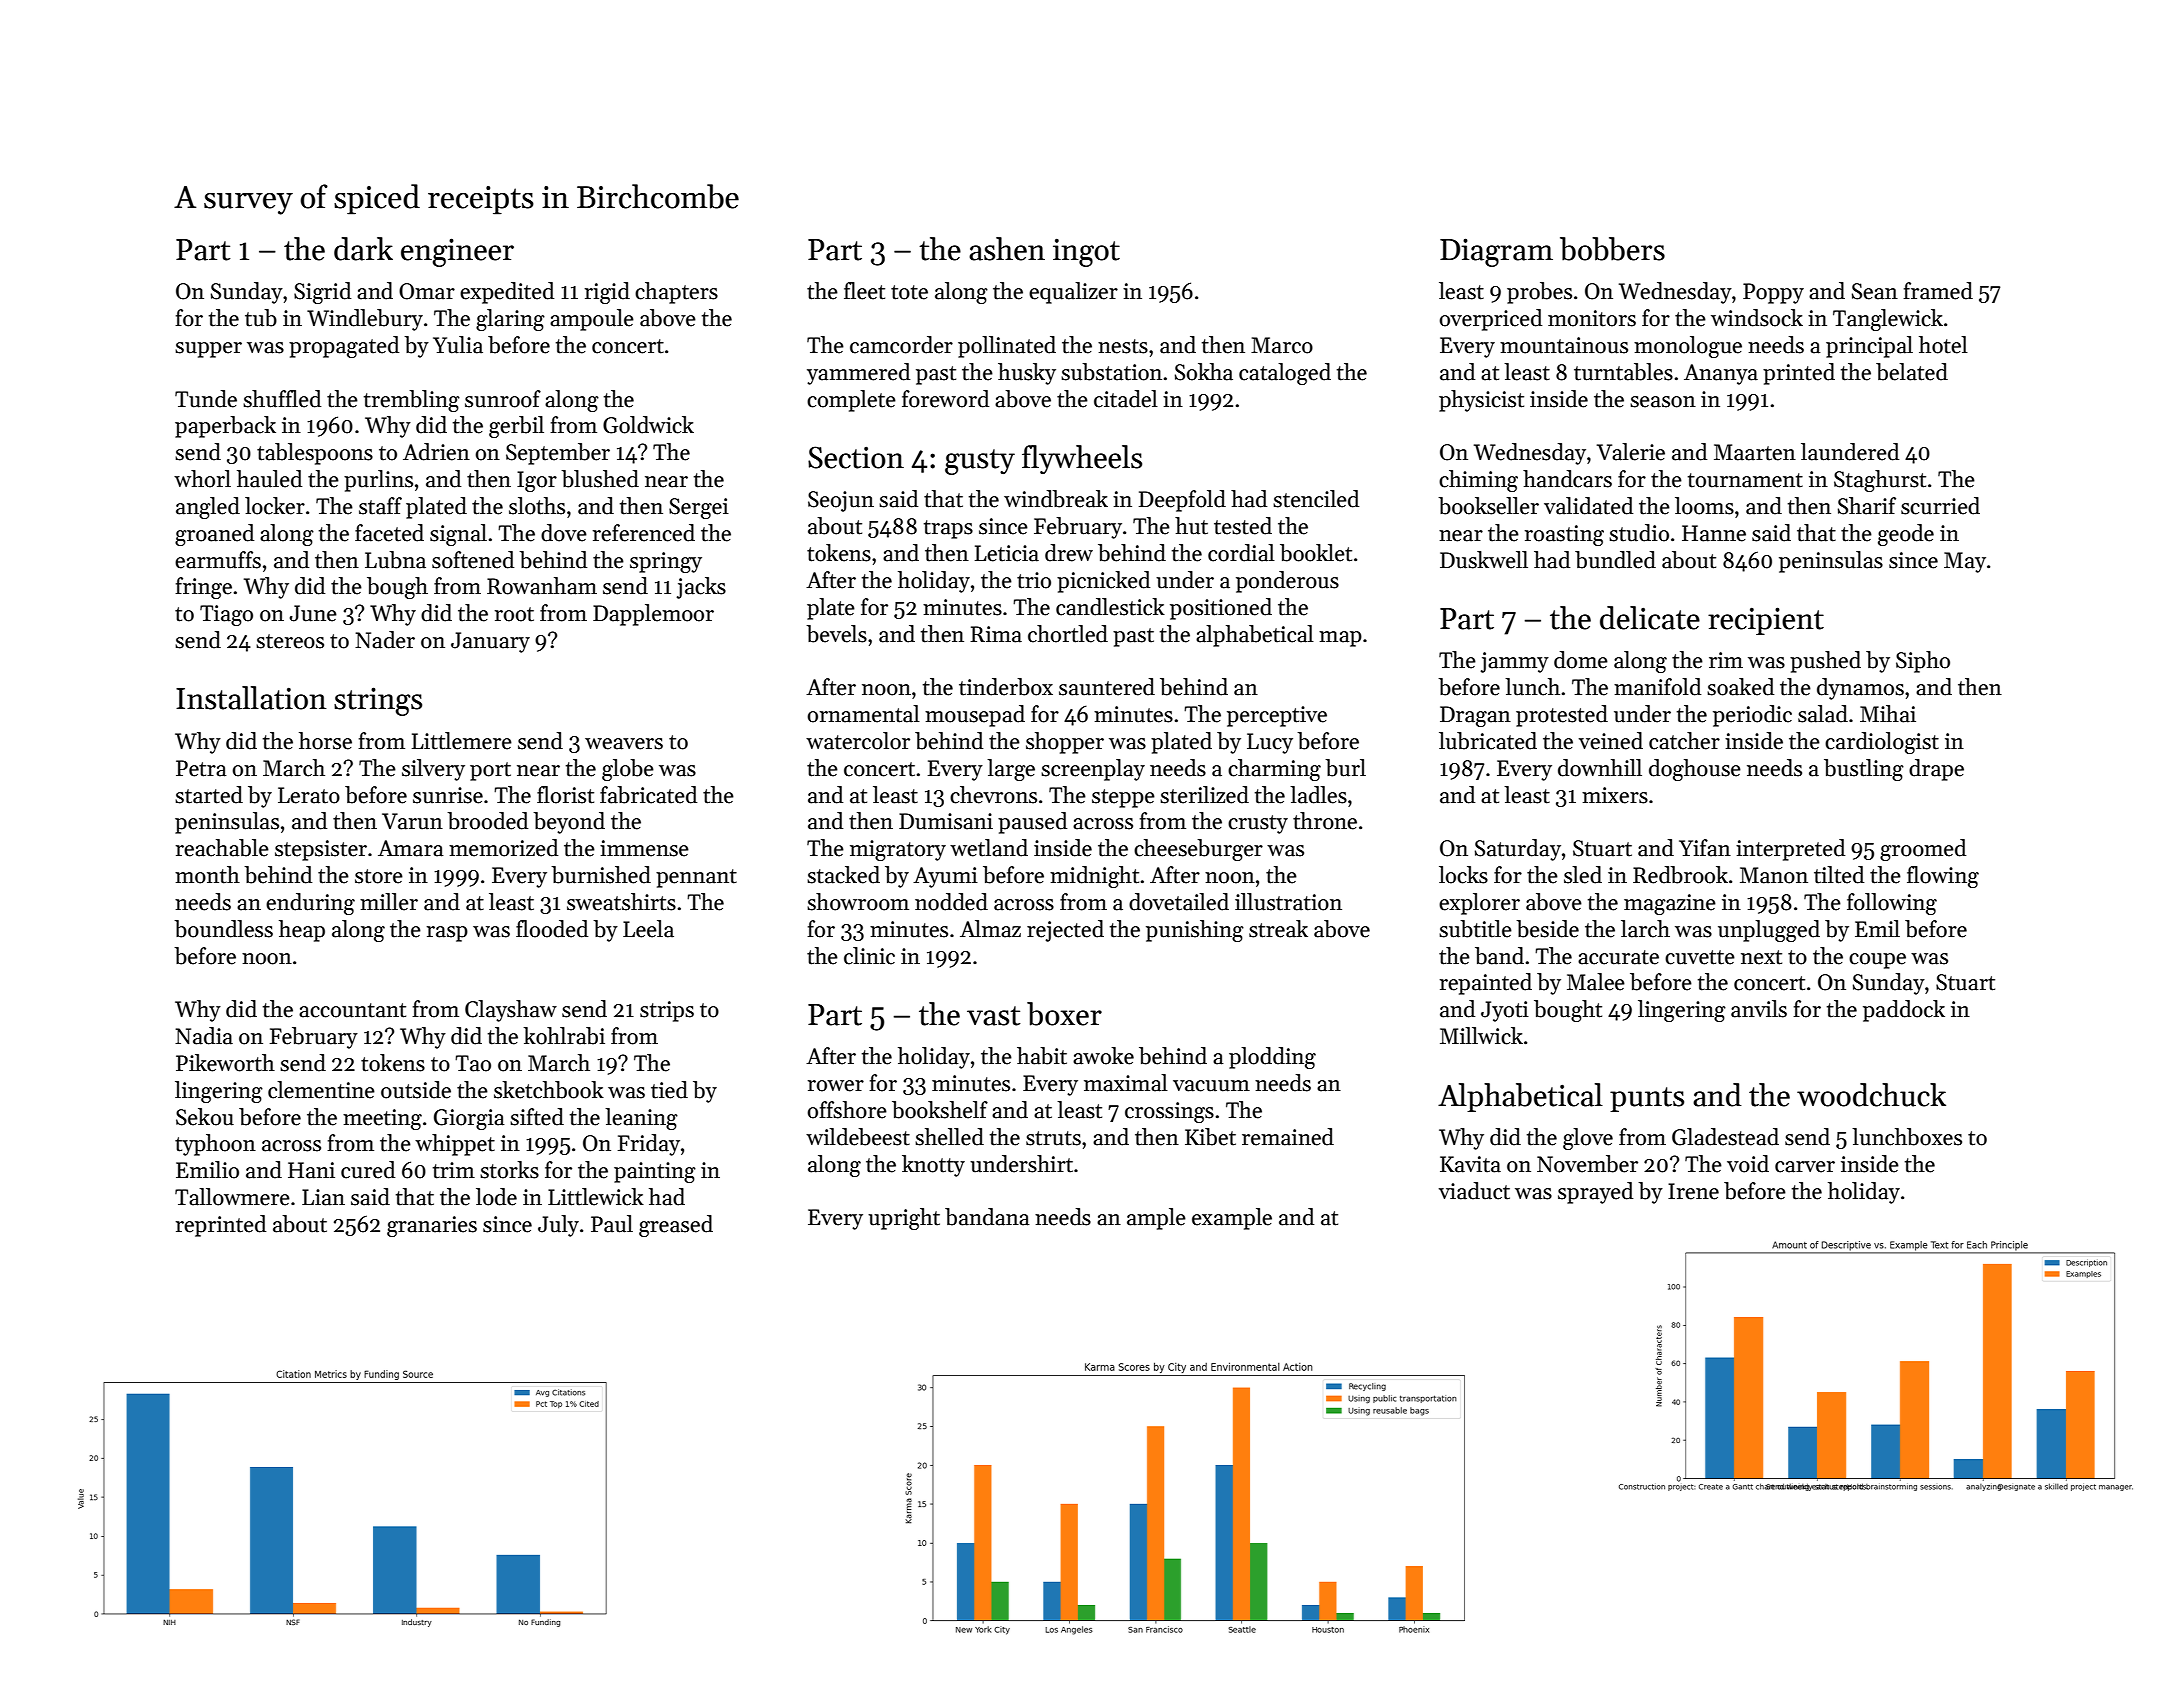  I want to click on Maarten, so click(1755, 452).
